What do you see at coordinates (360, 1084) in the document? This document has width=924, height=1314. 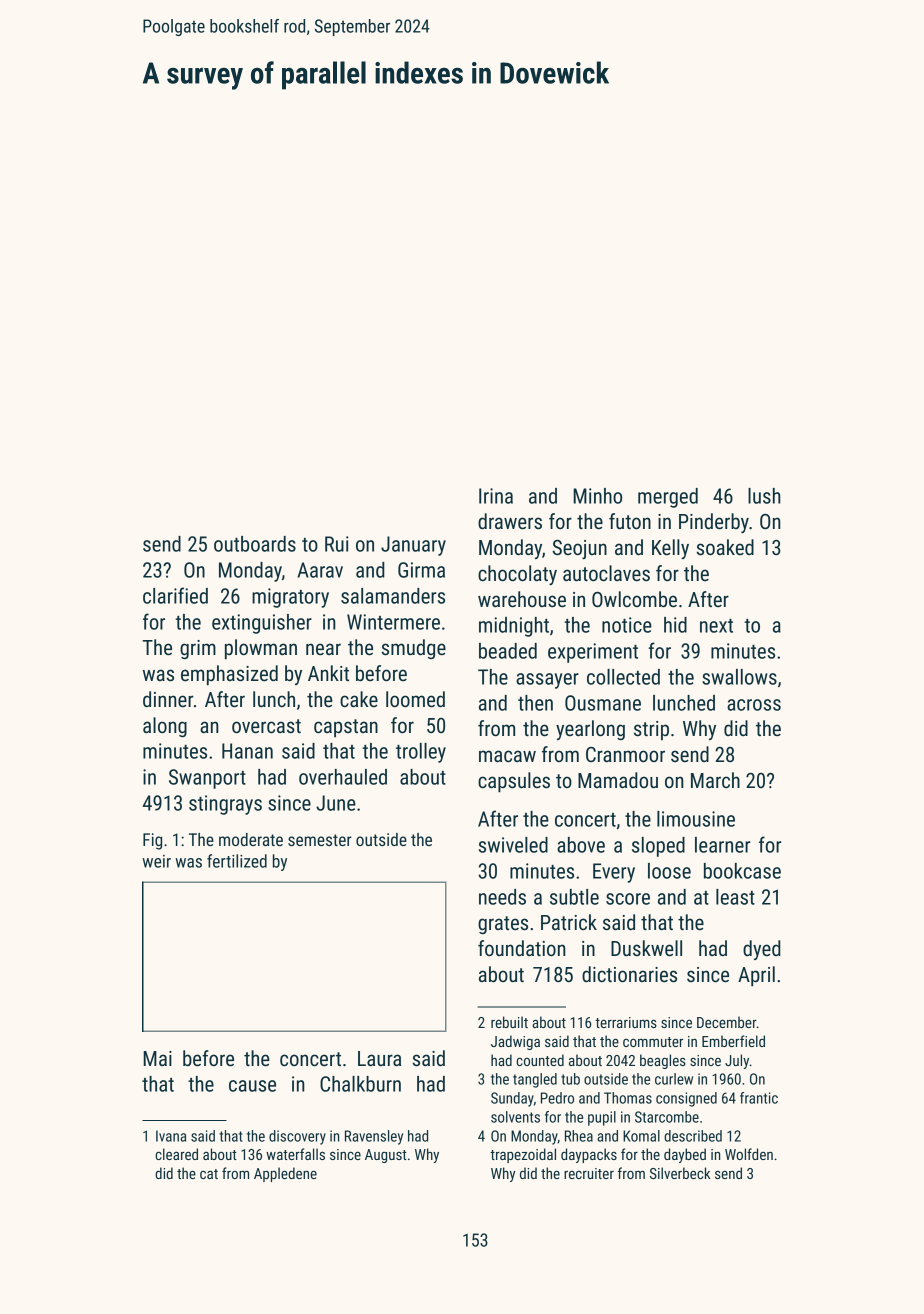 I see `Chalkburn` at bounding box center [360, 1084].
